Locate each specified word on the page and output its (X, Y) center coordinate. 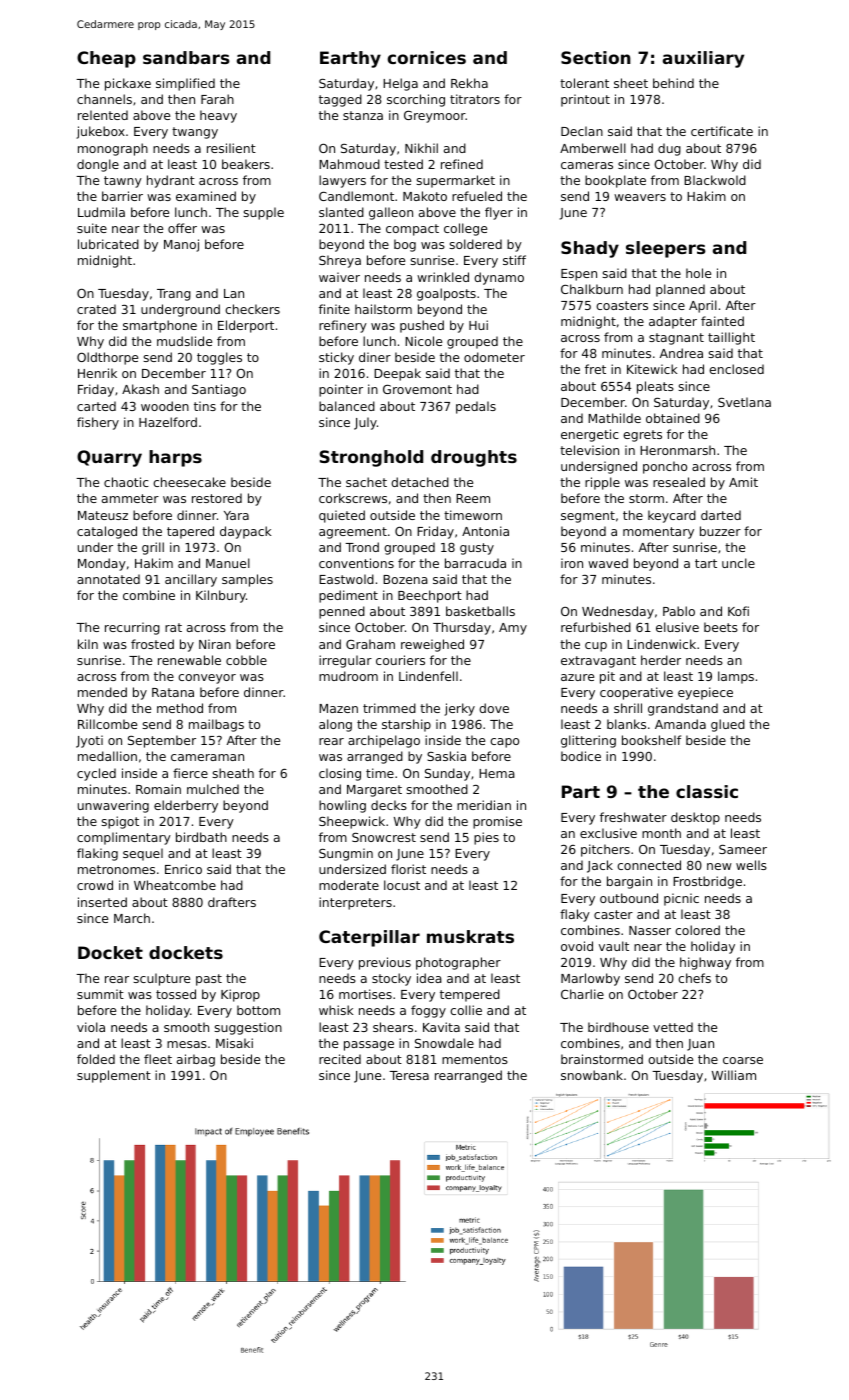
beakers (246, 164)
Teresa (409, 1075)
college (465, 229)
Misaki (234, 1043)
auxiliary (703, 59)
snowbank (592, 1075)
